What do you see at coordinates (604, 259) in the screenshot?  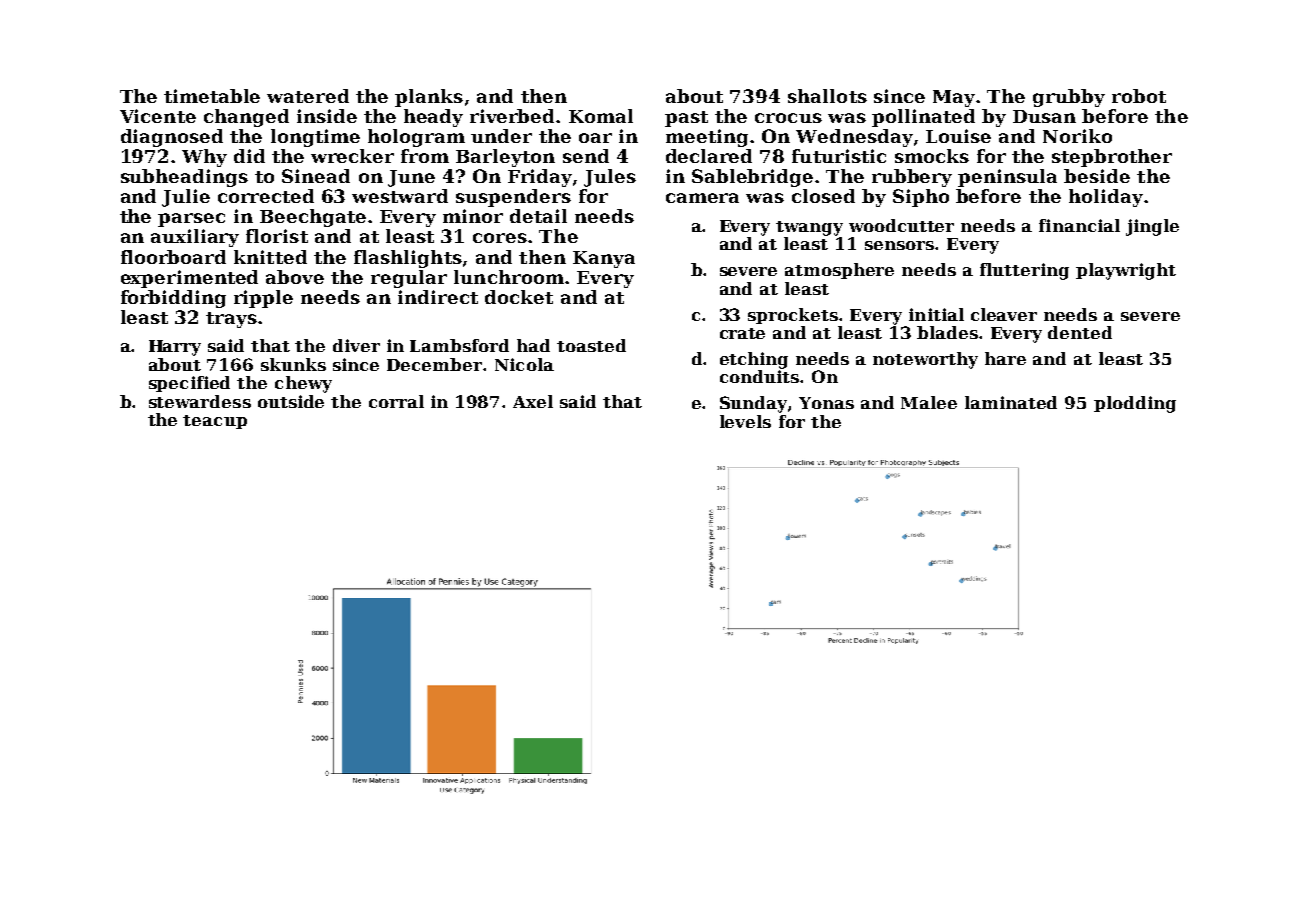 I see `Kanya` at bounding box center [604, 259].
